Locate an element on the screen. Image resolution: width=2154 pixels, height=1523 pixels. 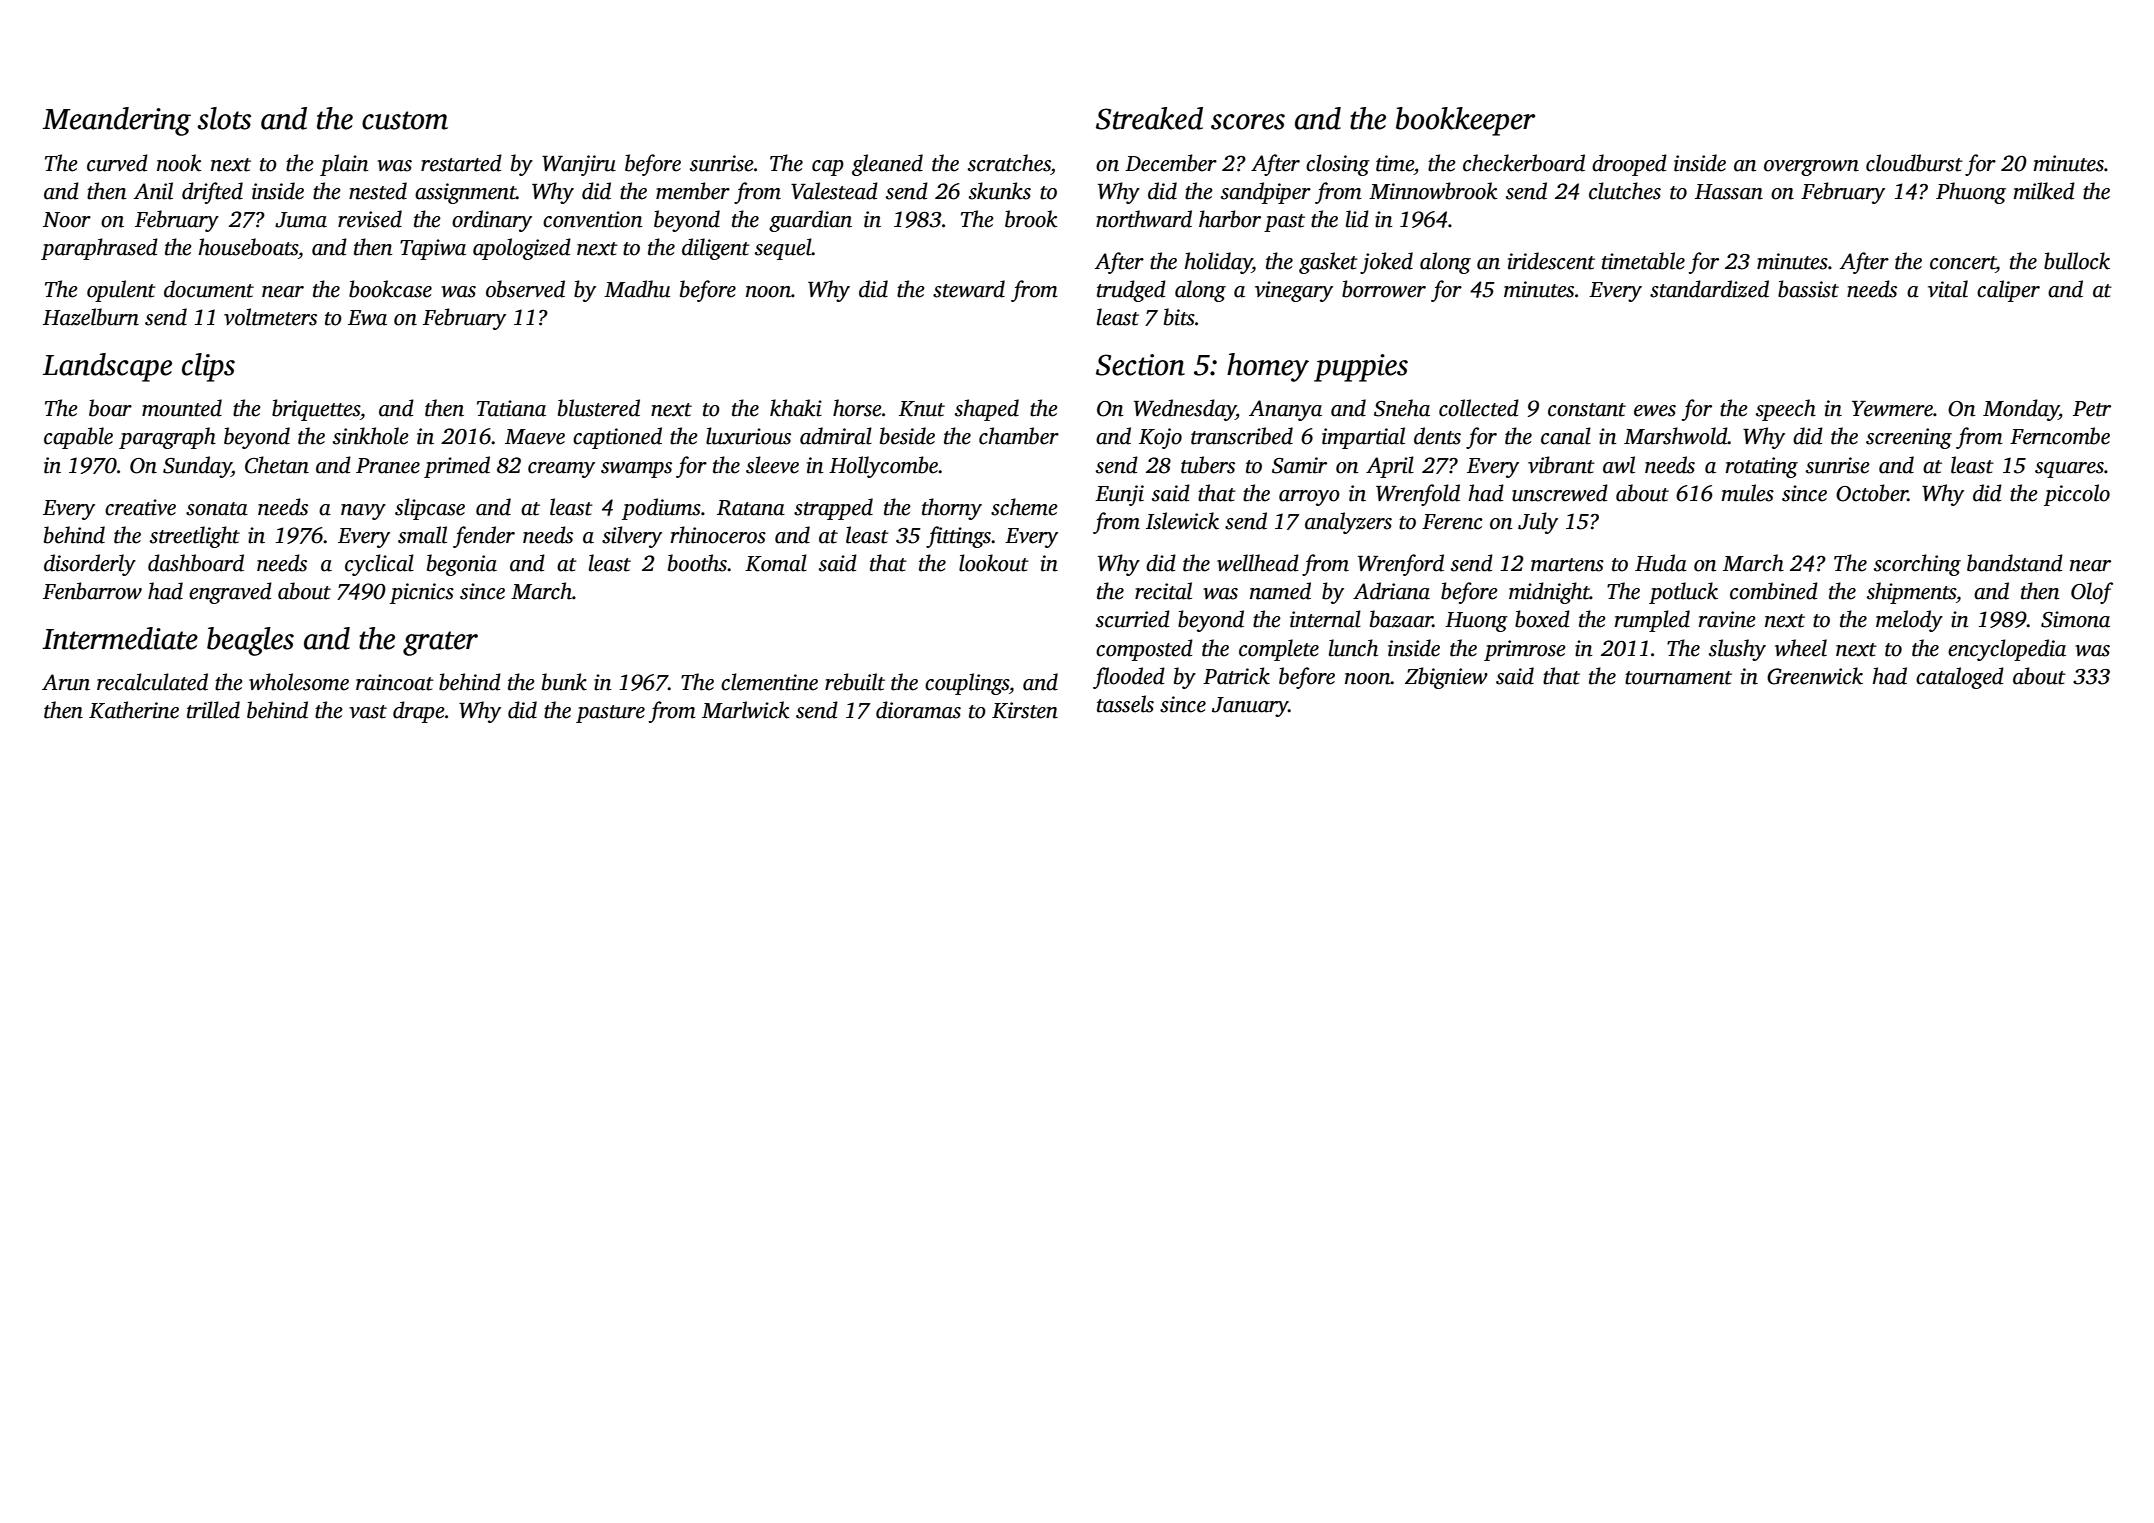
Meandering is located at coordinates (117, 121).
